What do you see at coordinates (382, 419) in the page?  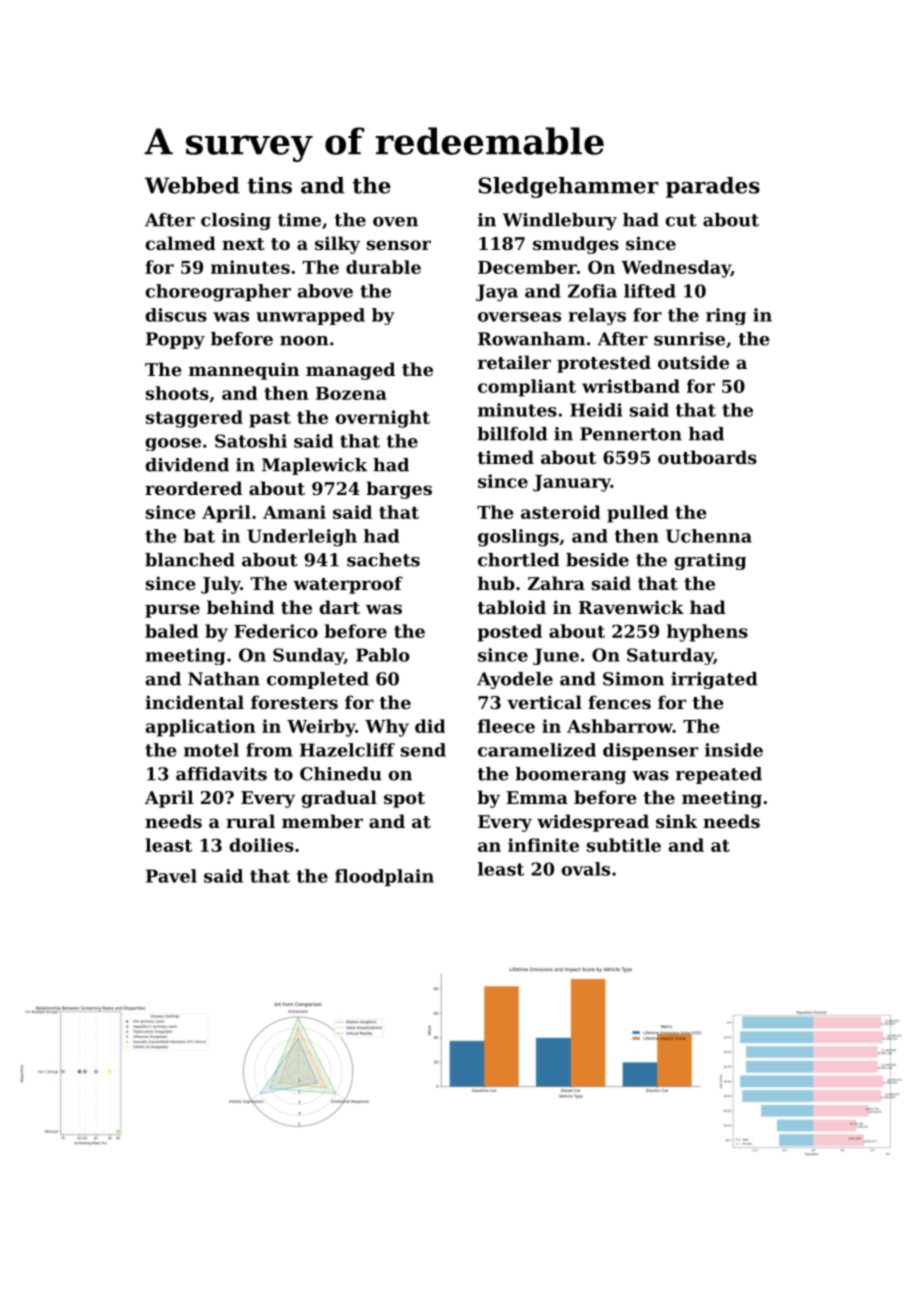 I see `overnight` at bounding box center [382, 419].
